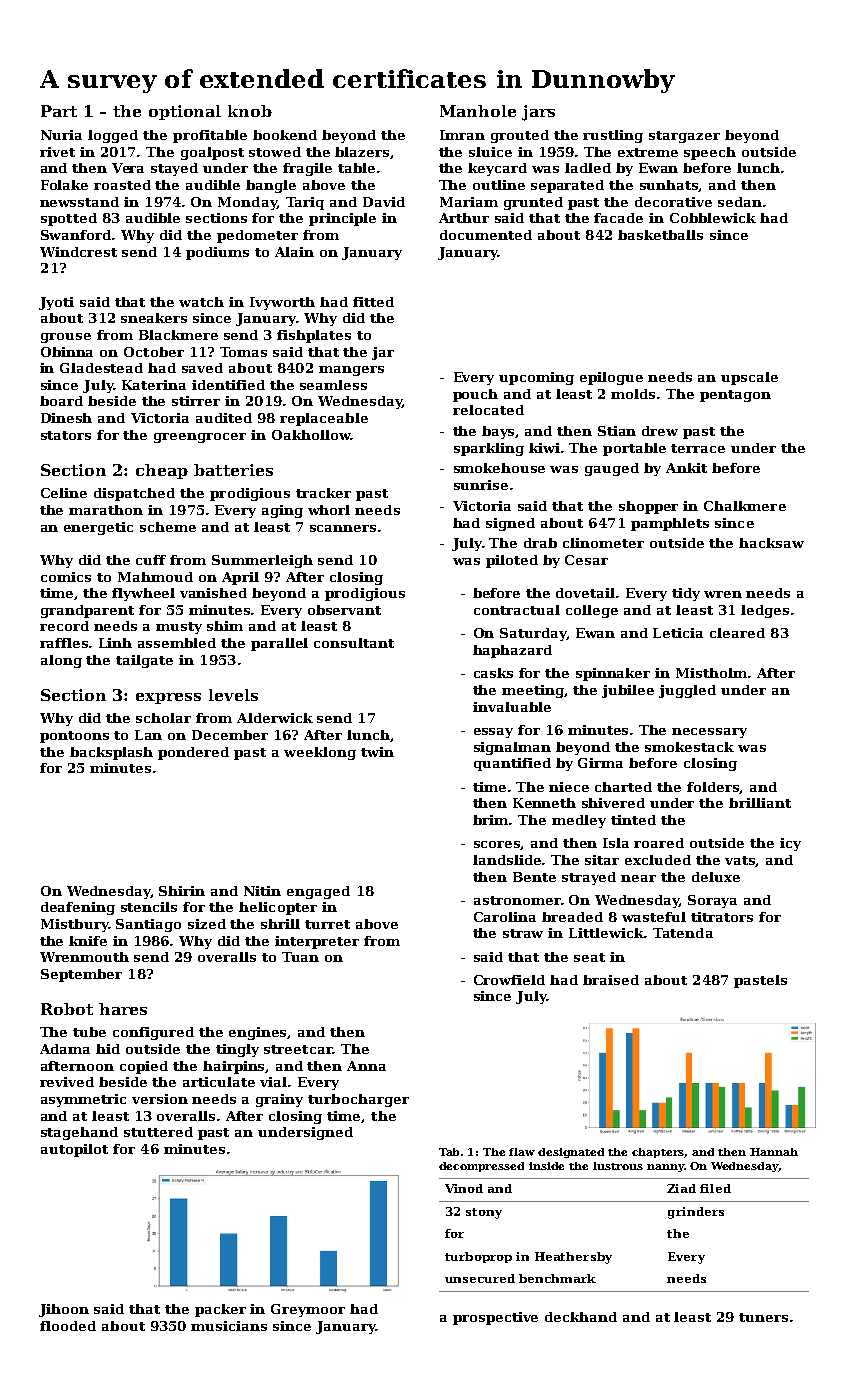 This screenshot has width=849, height=1400. Describe the element at coordinates (64, 643) in the screenshot. I see `raffles` at that location.
